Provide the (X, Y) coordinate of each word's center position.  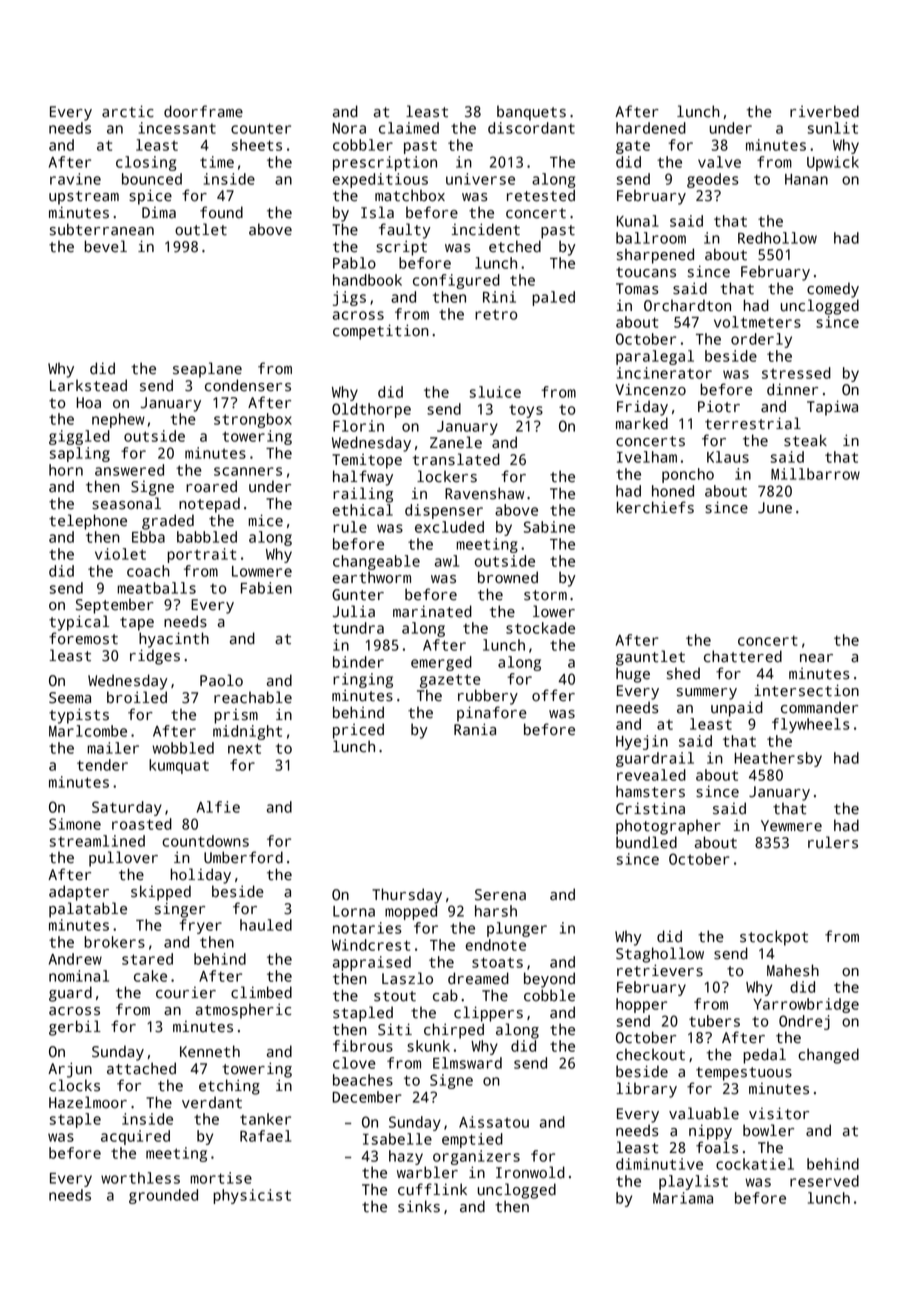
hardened (651, 128)
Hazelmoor (88, 1102)
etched (515, 246)
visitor (779, 1113)
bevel (105, 246)
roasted (142, 824)
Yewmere (791, 826)
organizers (476, 1157)
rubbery (488, 697)
